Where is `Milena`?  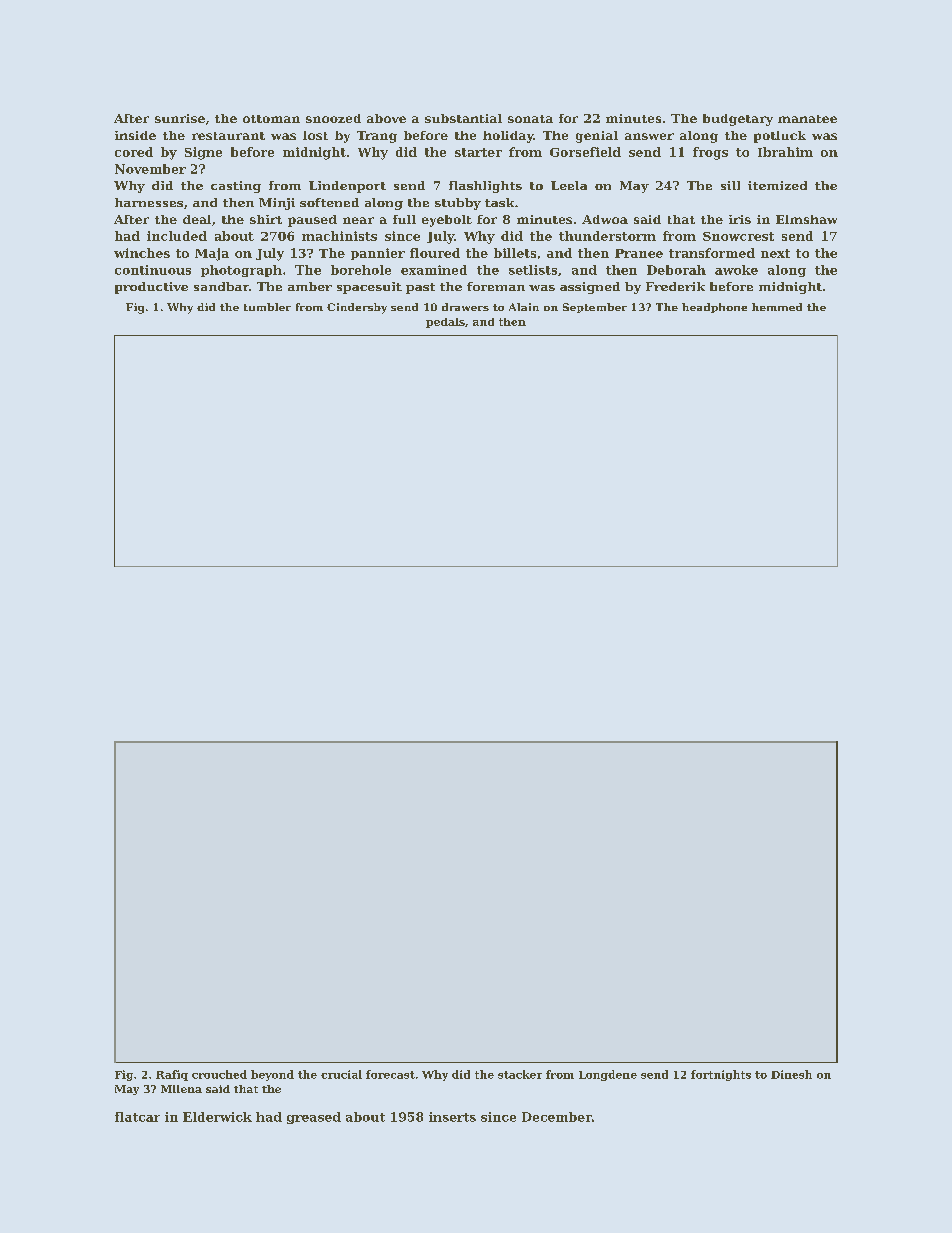 Milena is located at coordinates (181, 1089).
